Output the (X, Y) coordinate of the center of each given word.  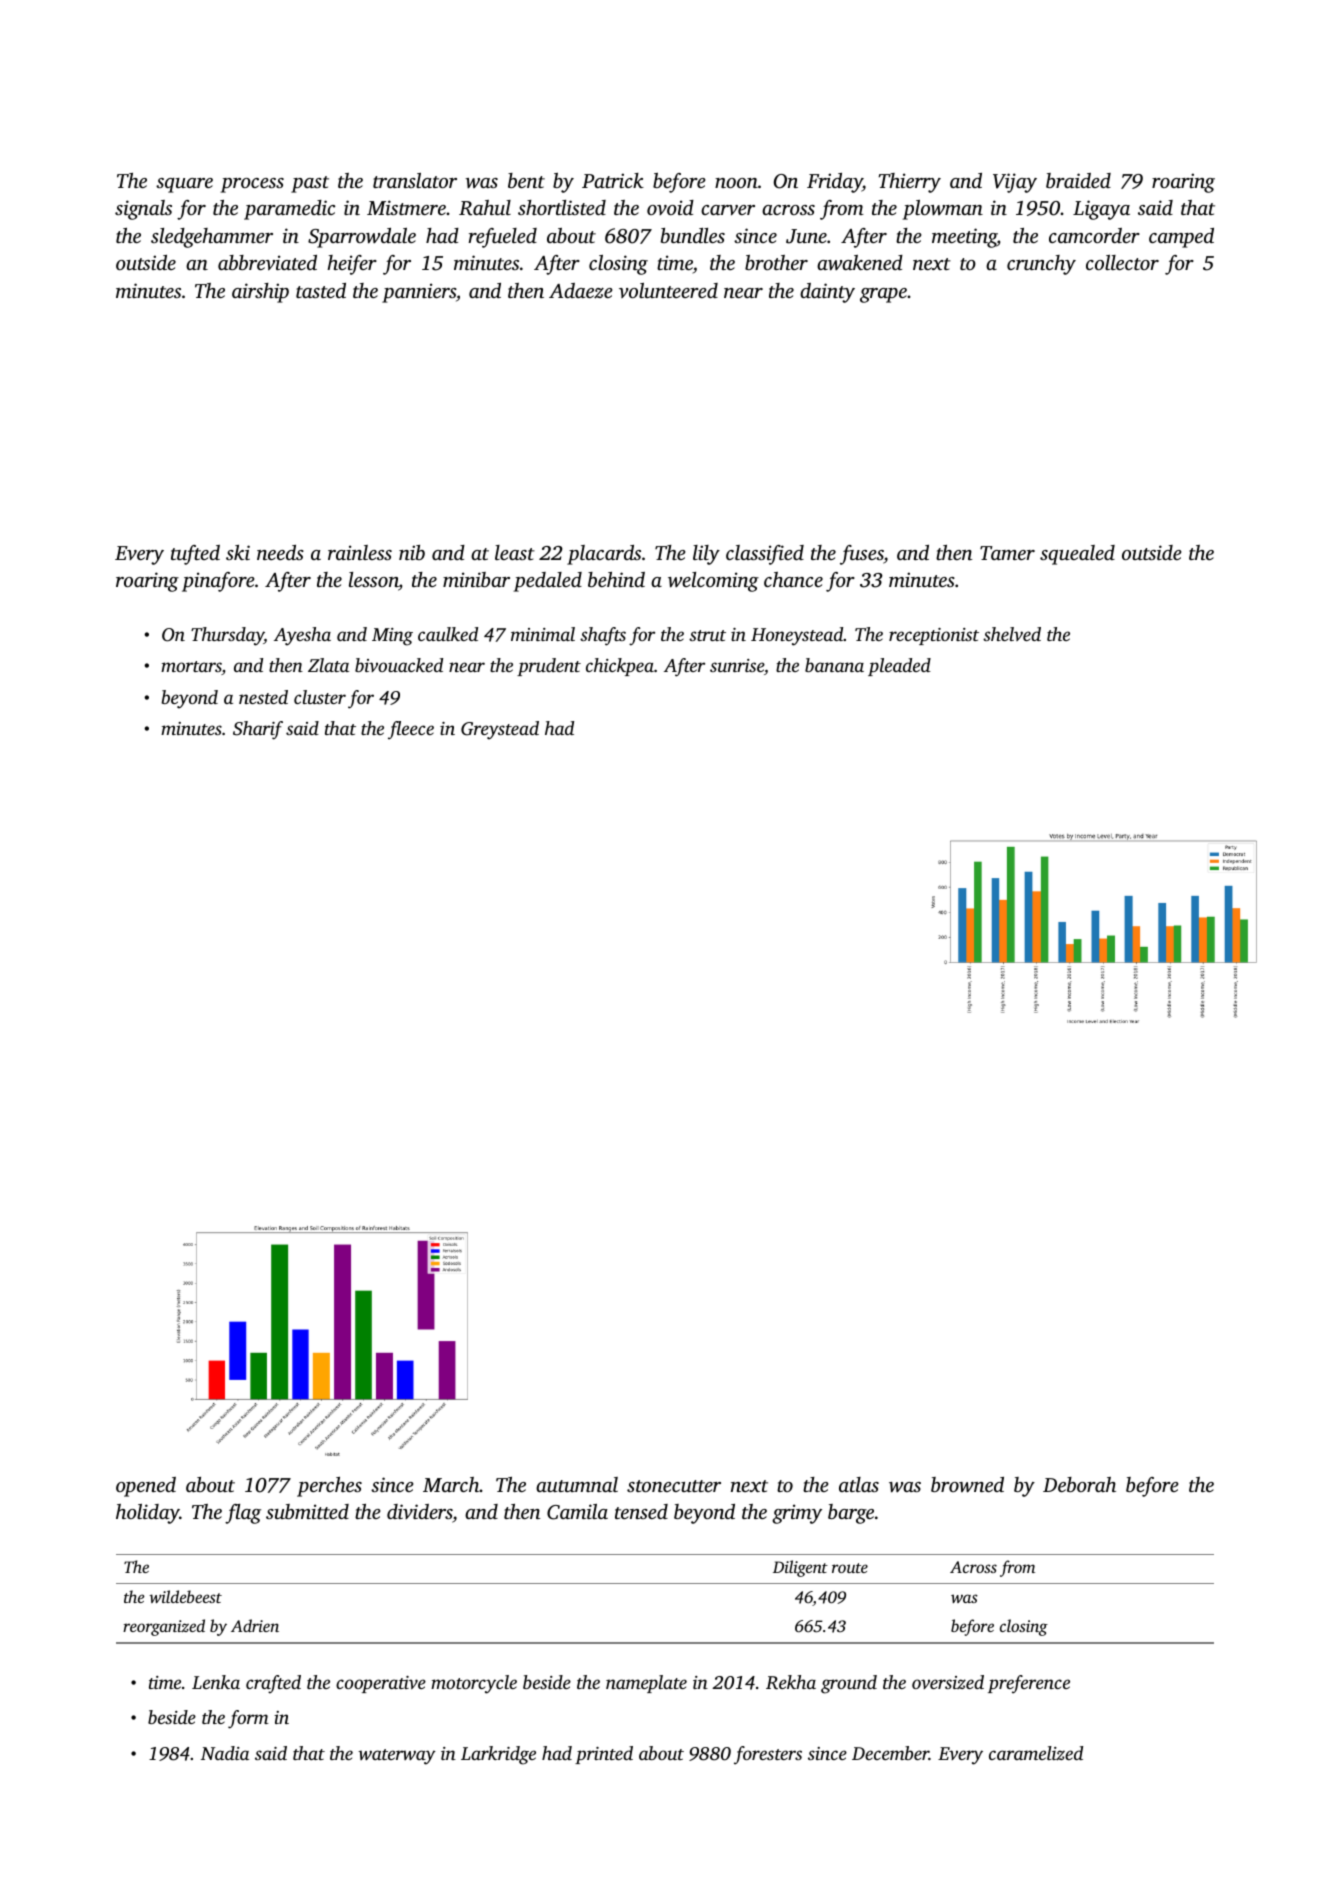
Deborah (1079, 1484)
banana (834, 665)
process (252, 185)
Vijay (1015, 183)
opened (146, 1487)
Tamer (1007, 553)
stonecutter (674, 1486)
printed (604, 1755)
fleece (411, 730)
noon (736, 183)
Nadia (225, 1753)
